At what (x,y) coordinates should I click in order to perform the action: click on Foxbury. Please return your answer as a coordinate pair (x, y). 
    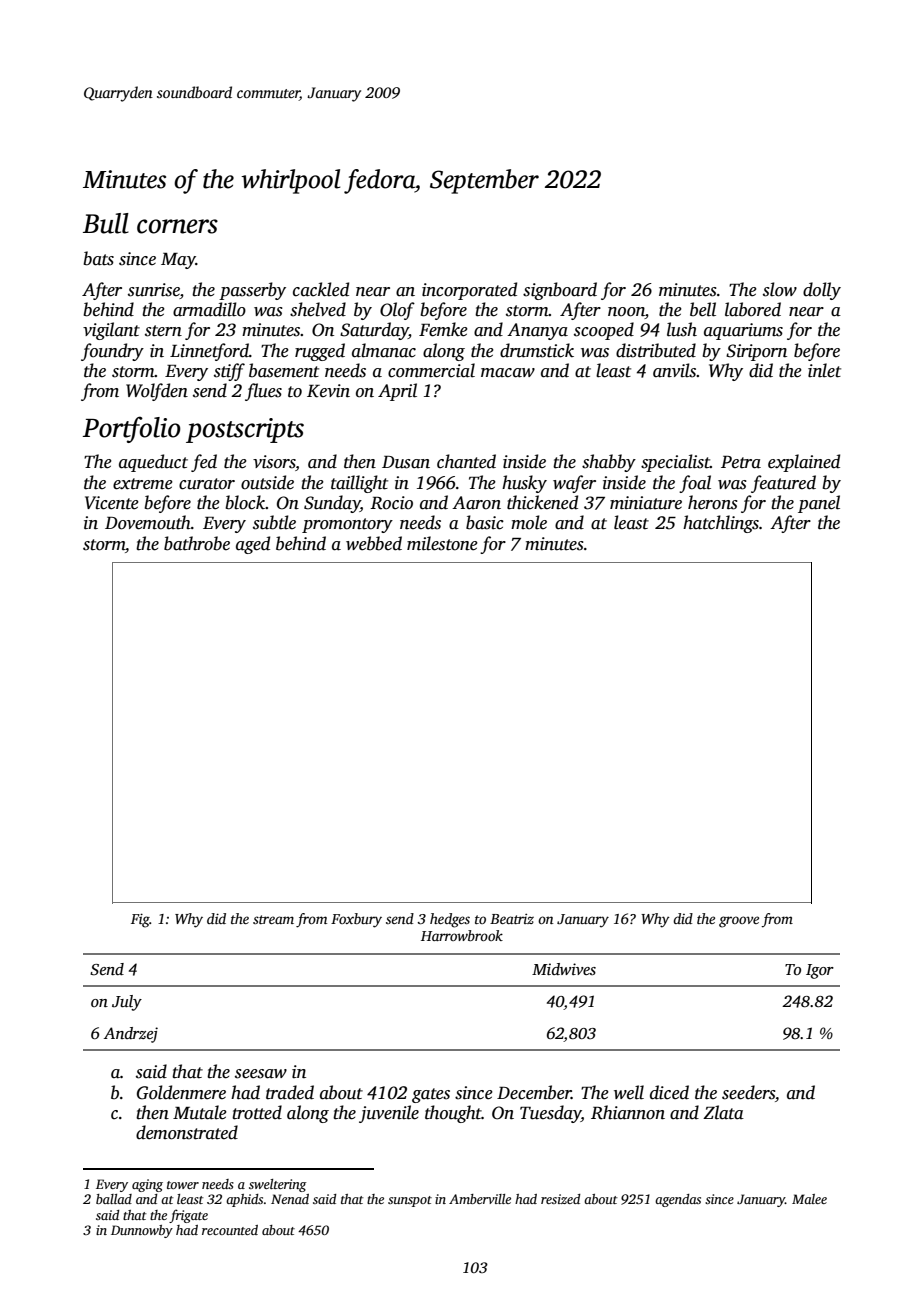
    Looking at the image, I should click on (356, 920).
